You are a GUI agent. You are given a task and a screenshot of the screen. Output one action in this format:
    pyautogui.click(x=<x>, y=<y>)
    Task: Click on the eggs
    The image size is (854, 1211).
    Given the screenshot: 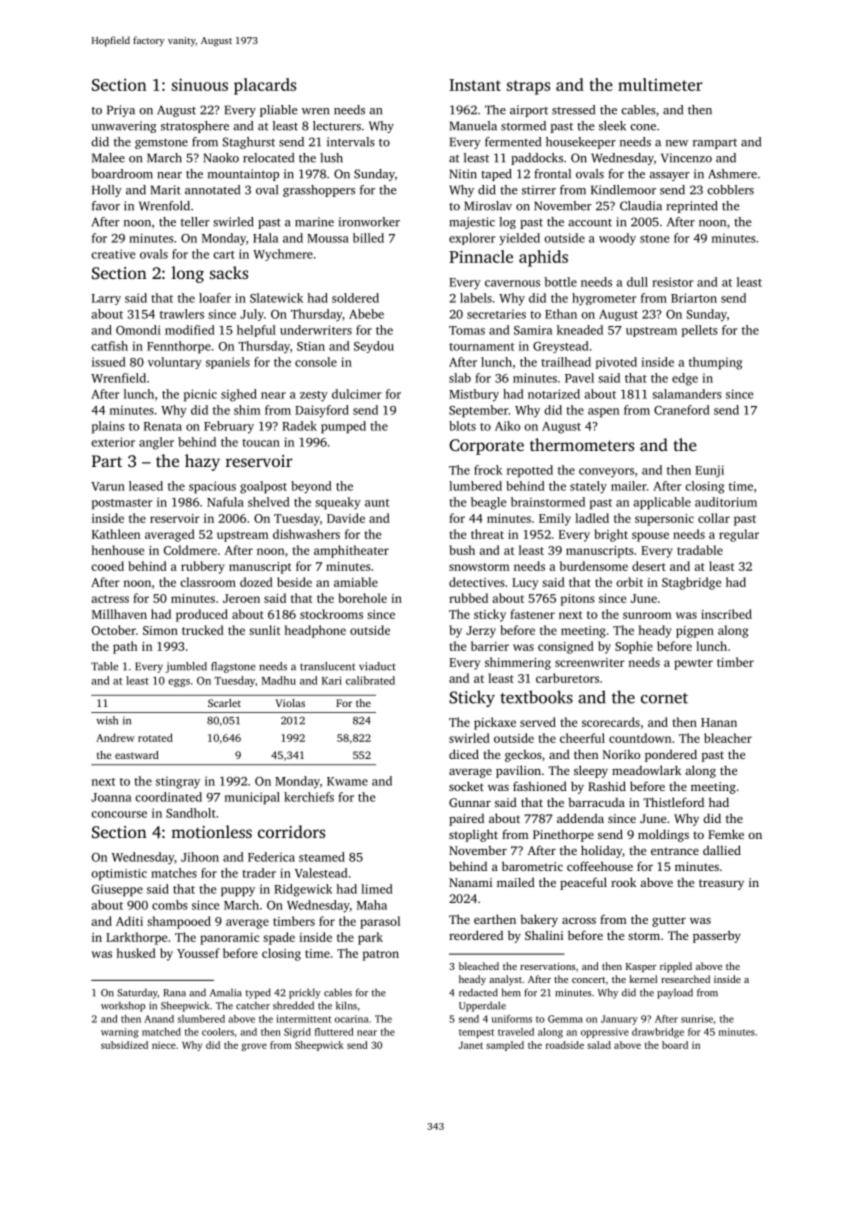 What is the action you would take?
    pyautogui.click(x=179, y=683)
